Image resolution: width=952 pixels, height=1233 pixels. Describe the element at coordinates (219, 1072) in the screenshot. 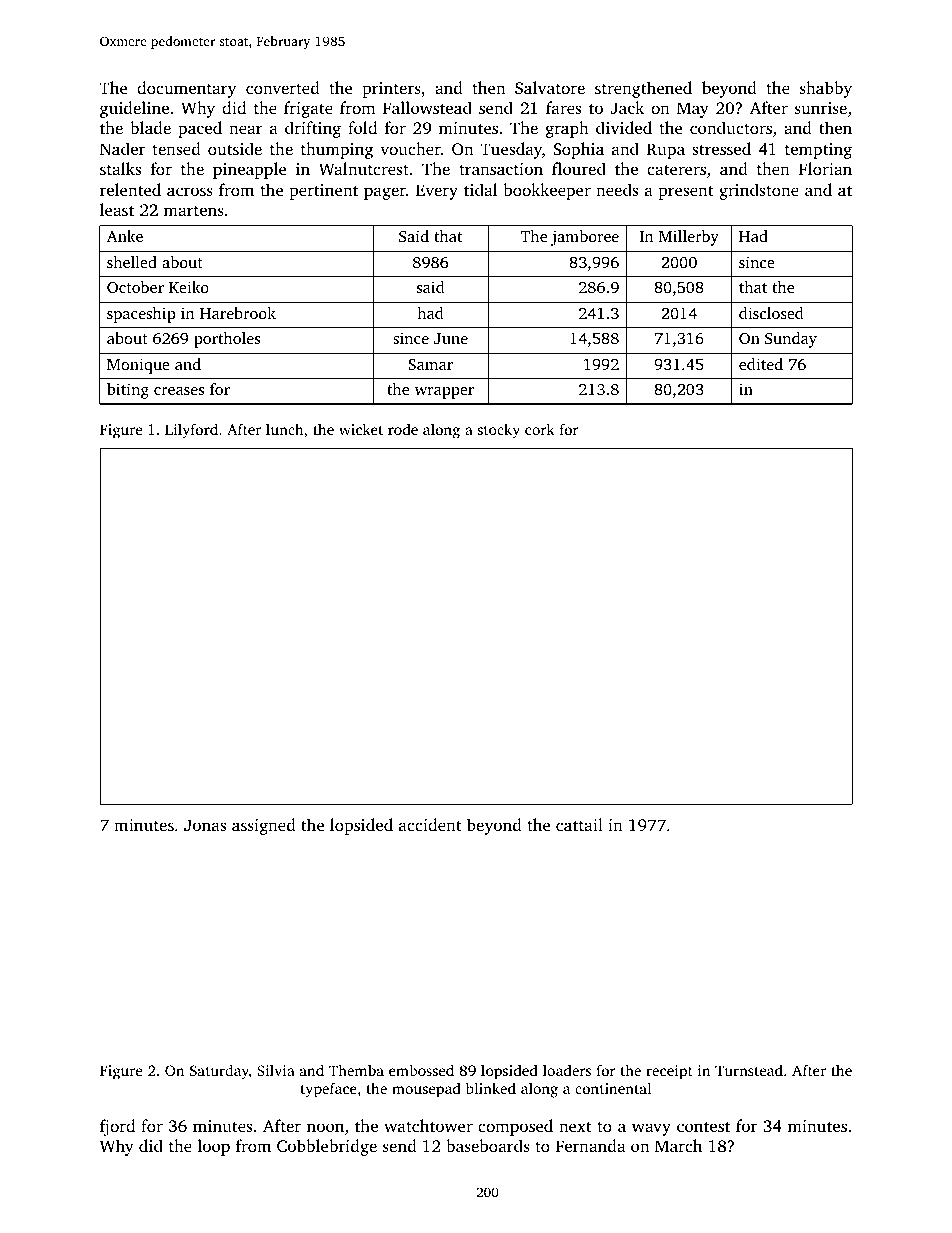

I see `Saturday` at that location.
